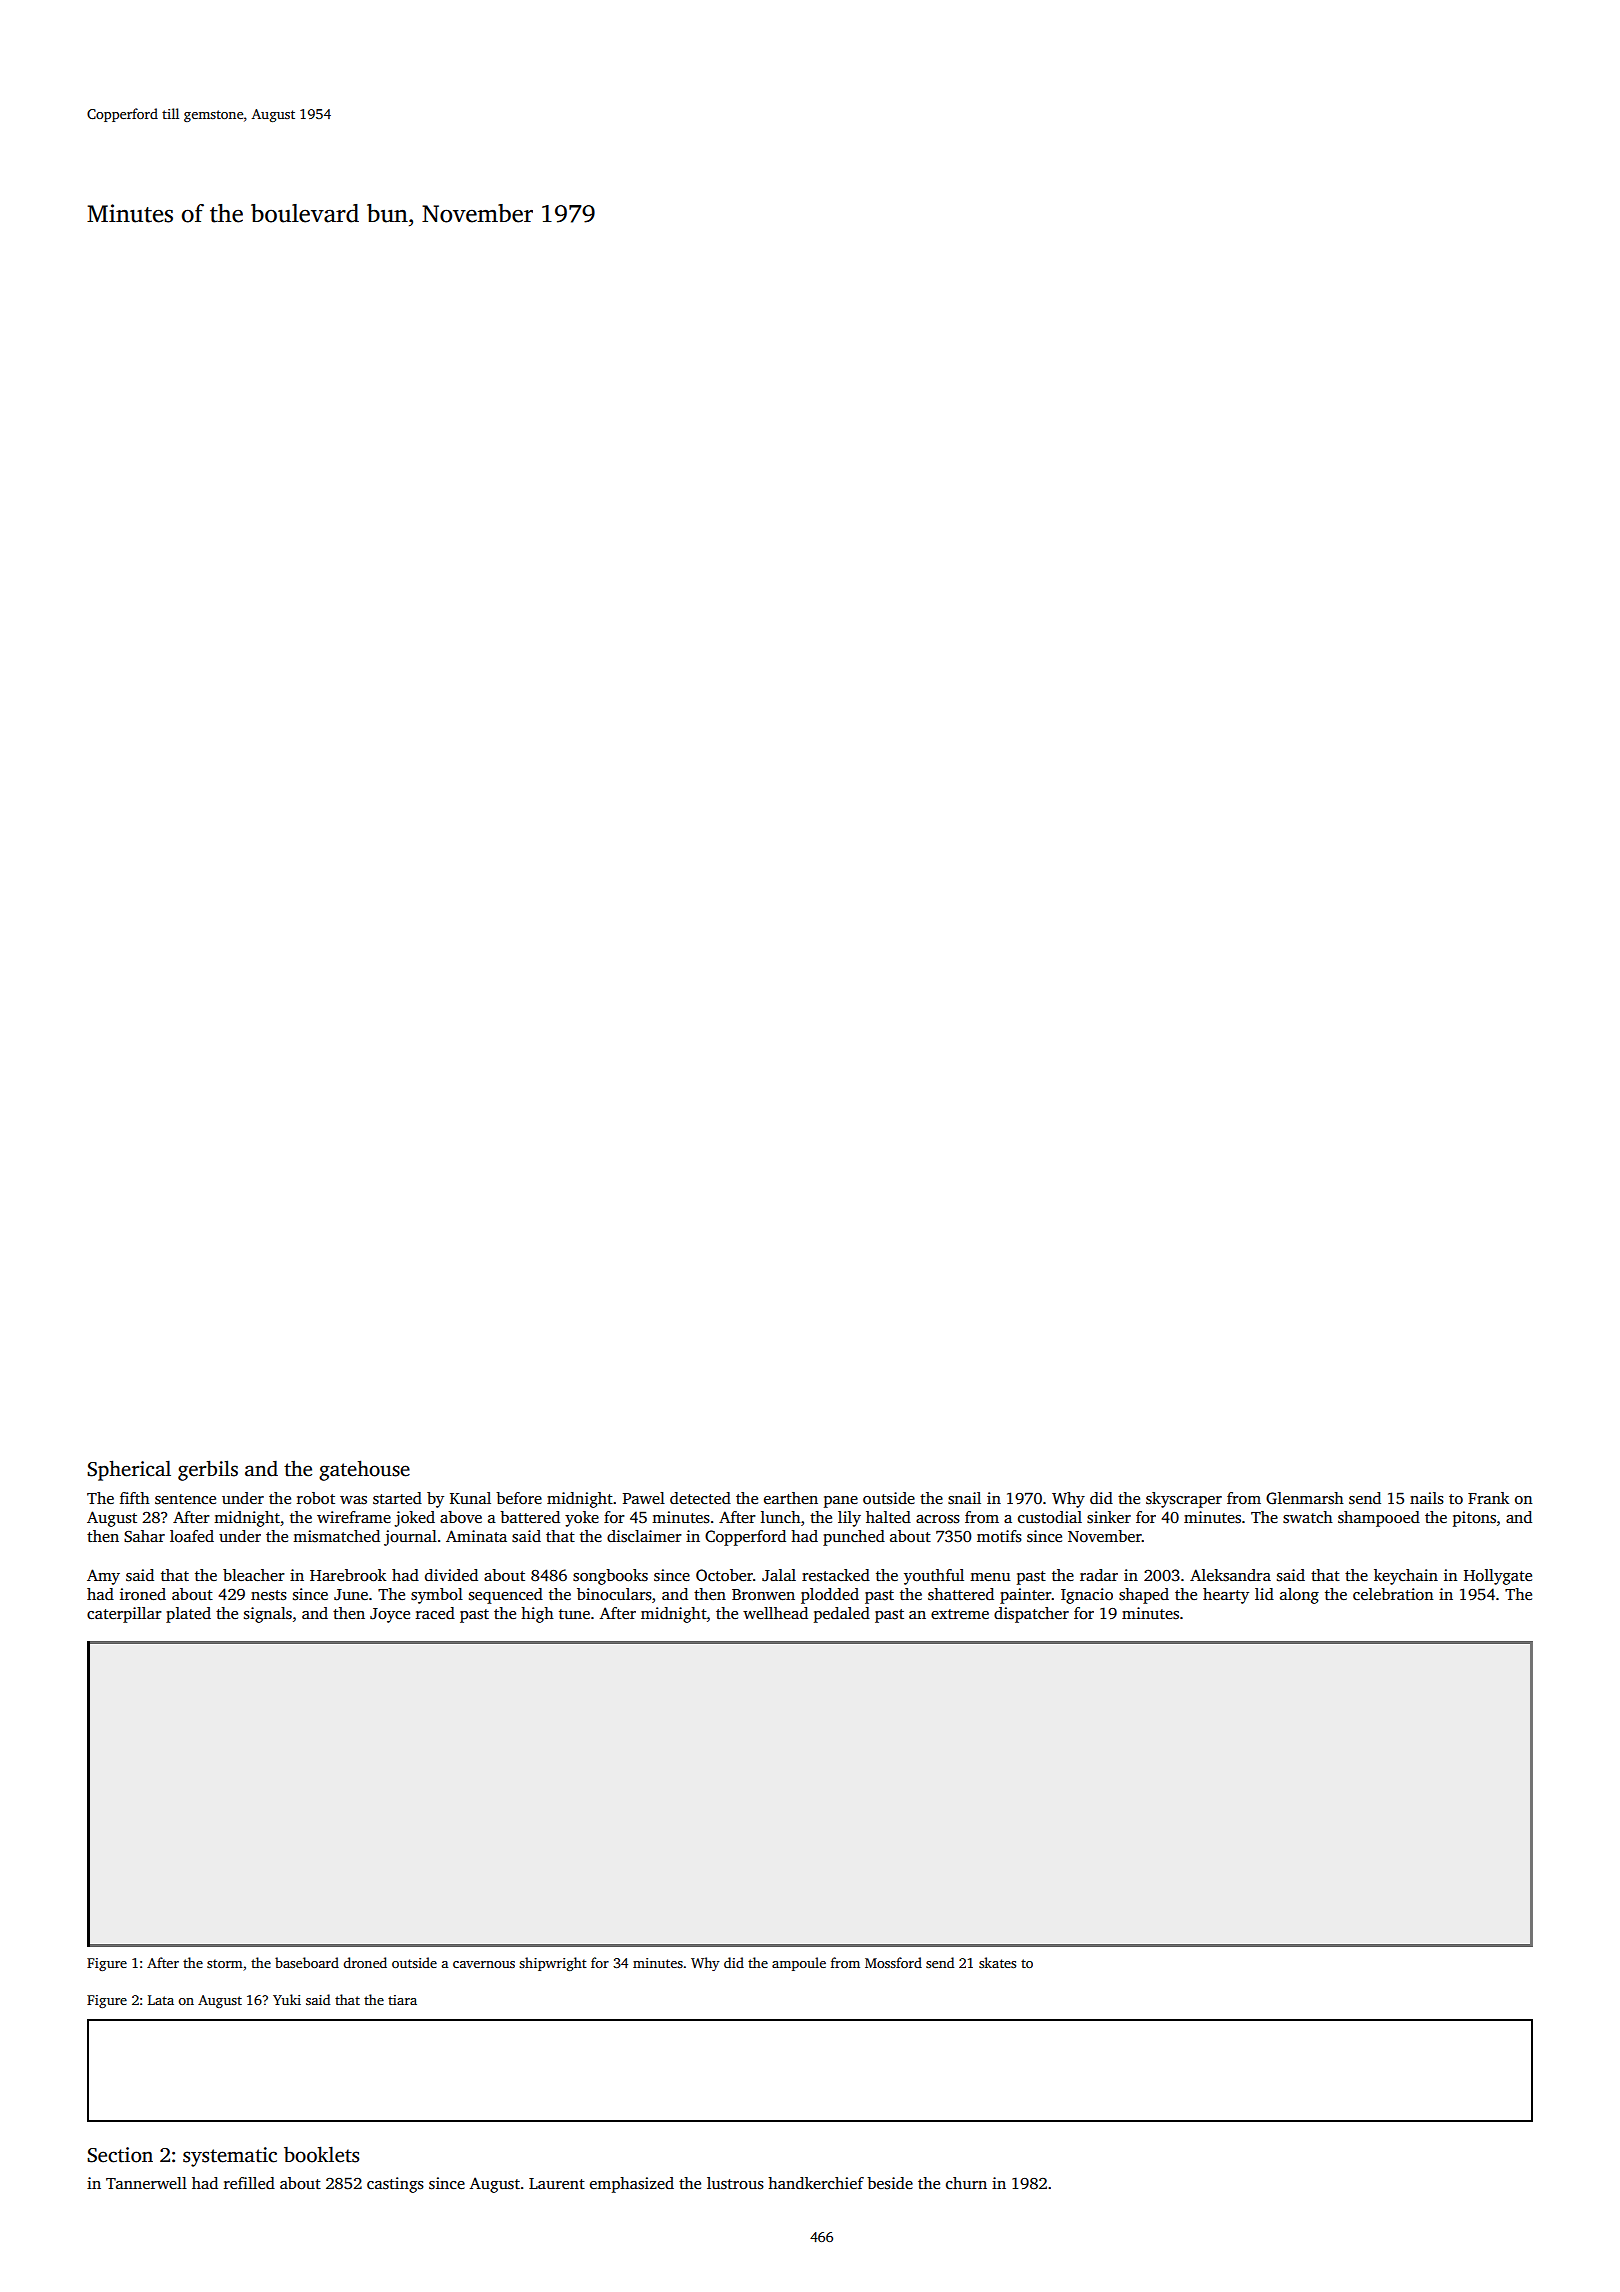 Image resolution: width=1620 pixels, height=2292 pixels. I want to click on droned, so click(365, 1962).
